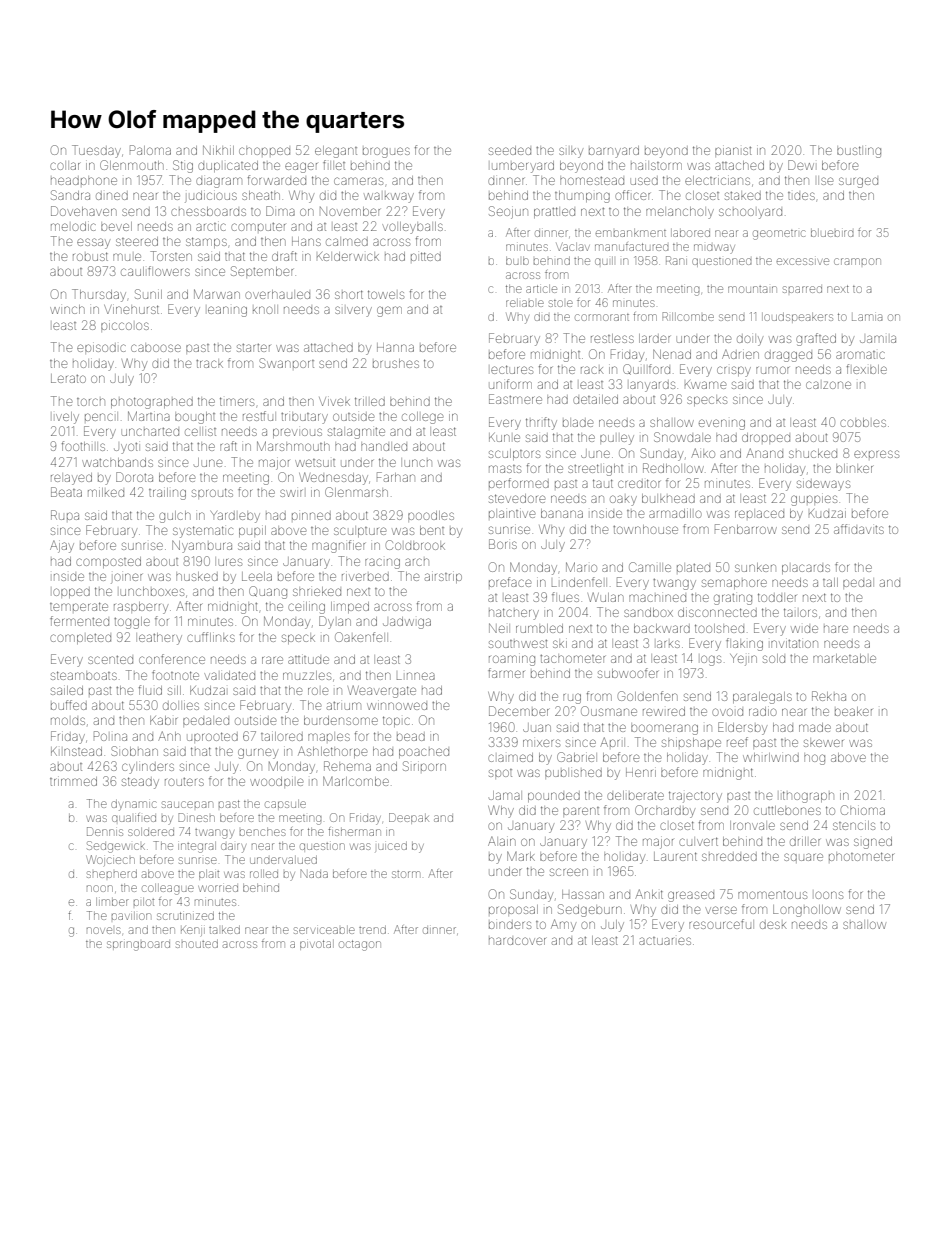  Describe the element at coordinates (772, 370) in the screenshot. I see `rumor` at that location.
